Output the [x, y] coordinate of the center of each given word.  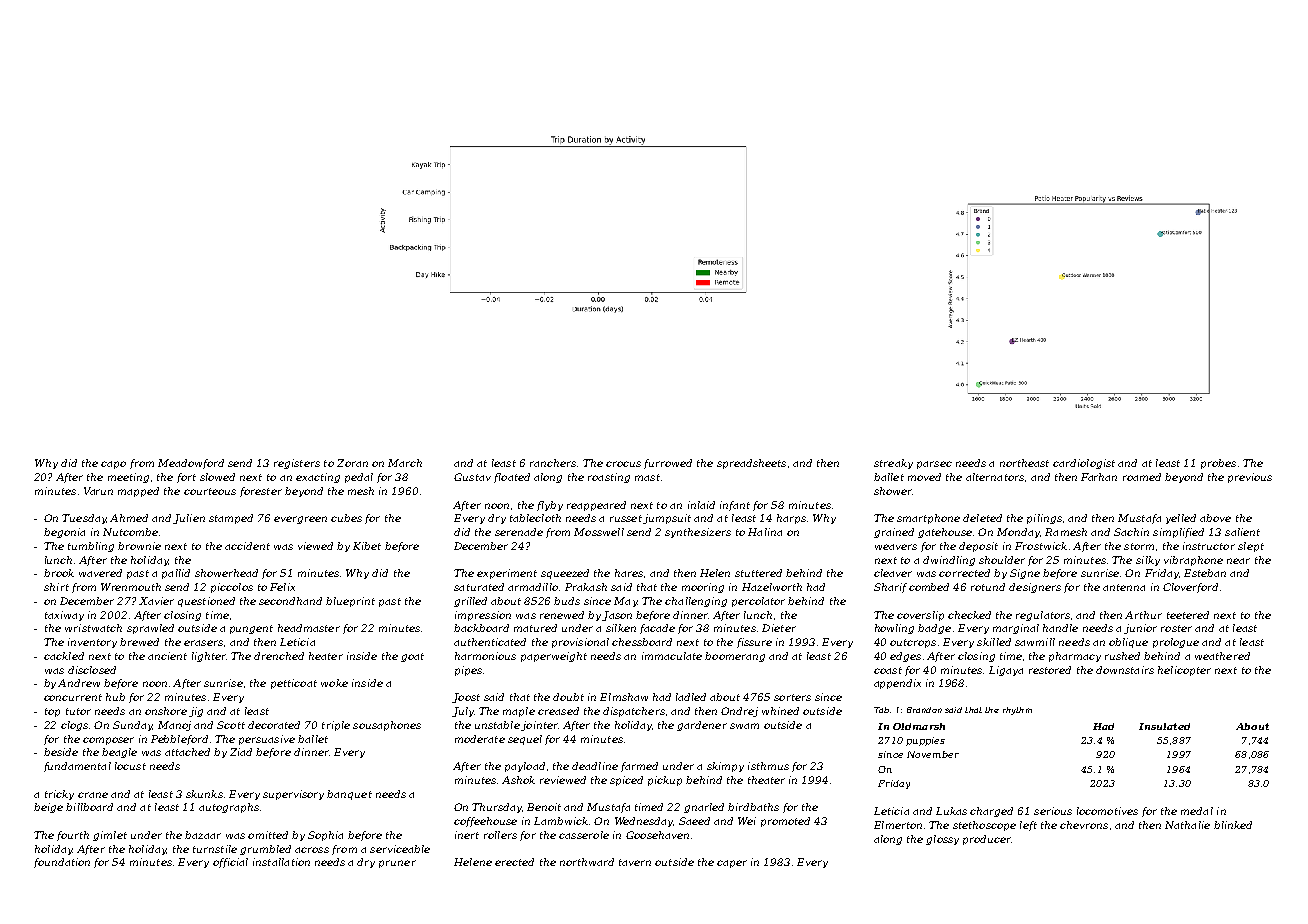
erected [514, 862]
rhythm [1017, 711]
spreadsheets [751, 464]
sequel [525, 740]
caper [732, 864]
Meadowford [191, 464]
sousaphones [387, 726]
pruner [397, 864]
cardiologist [1084, 464]
